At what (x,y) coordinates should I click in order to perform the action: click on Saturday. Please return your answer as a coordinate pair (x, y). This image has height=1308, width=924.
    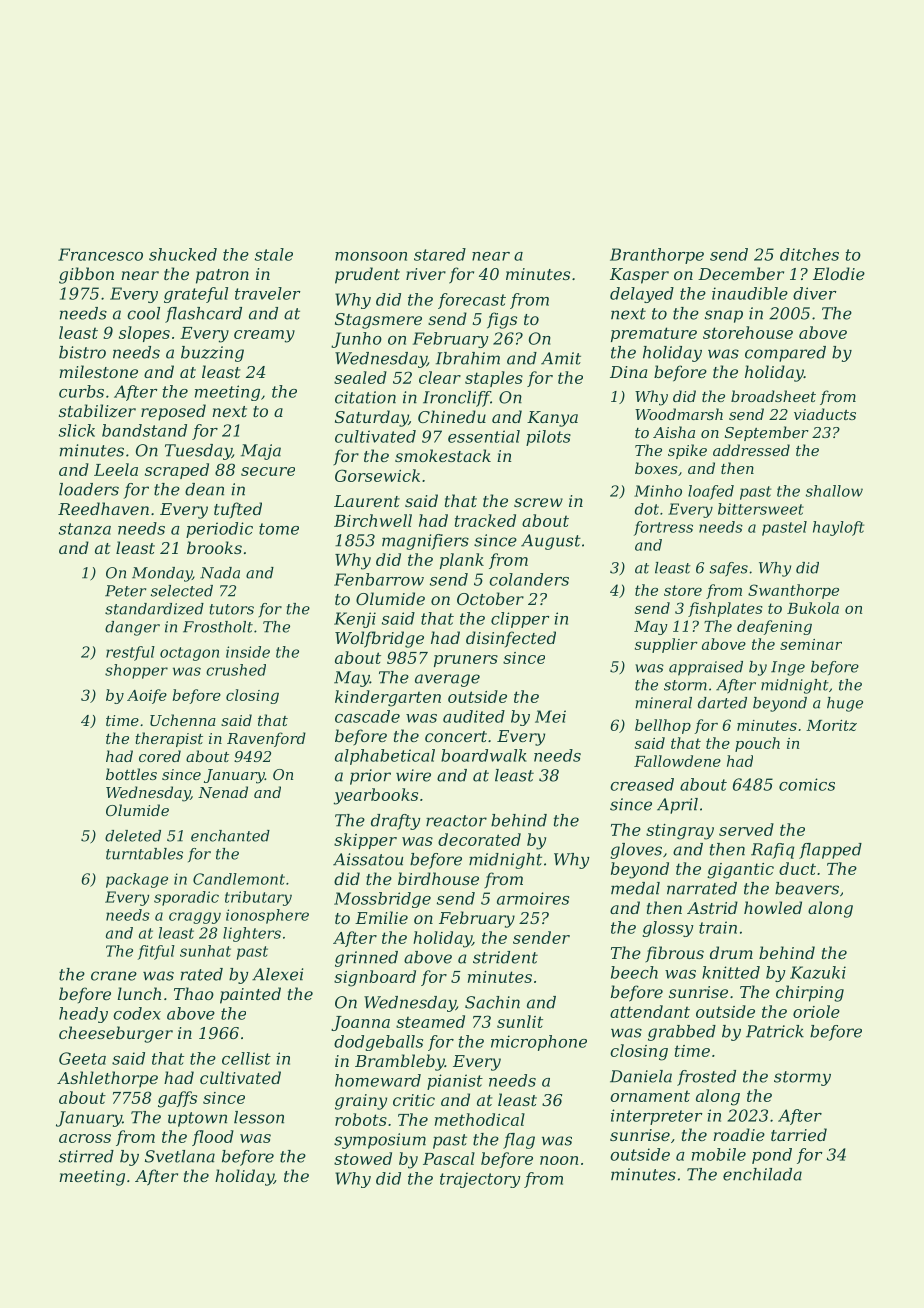
    Looking at the image, I should click on (371, 418).
